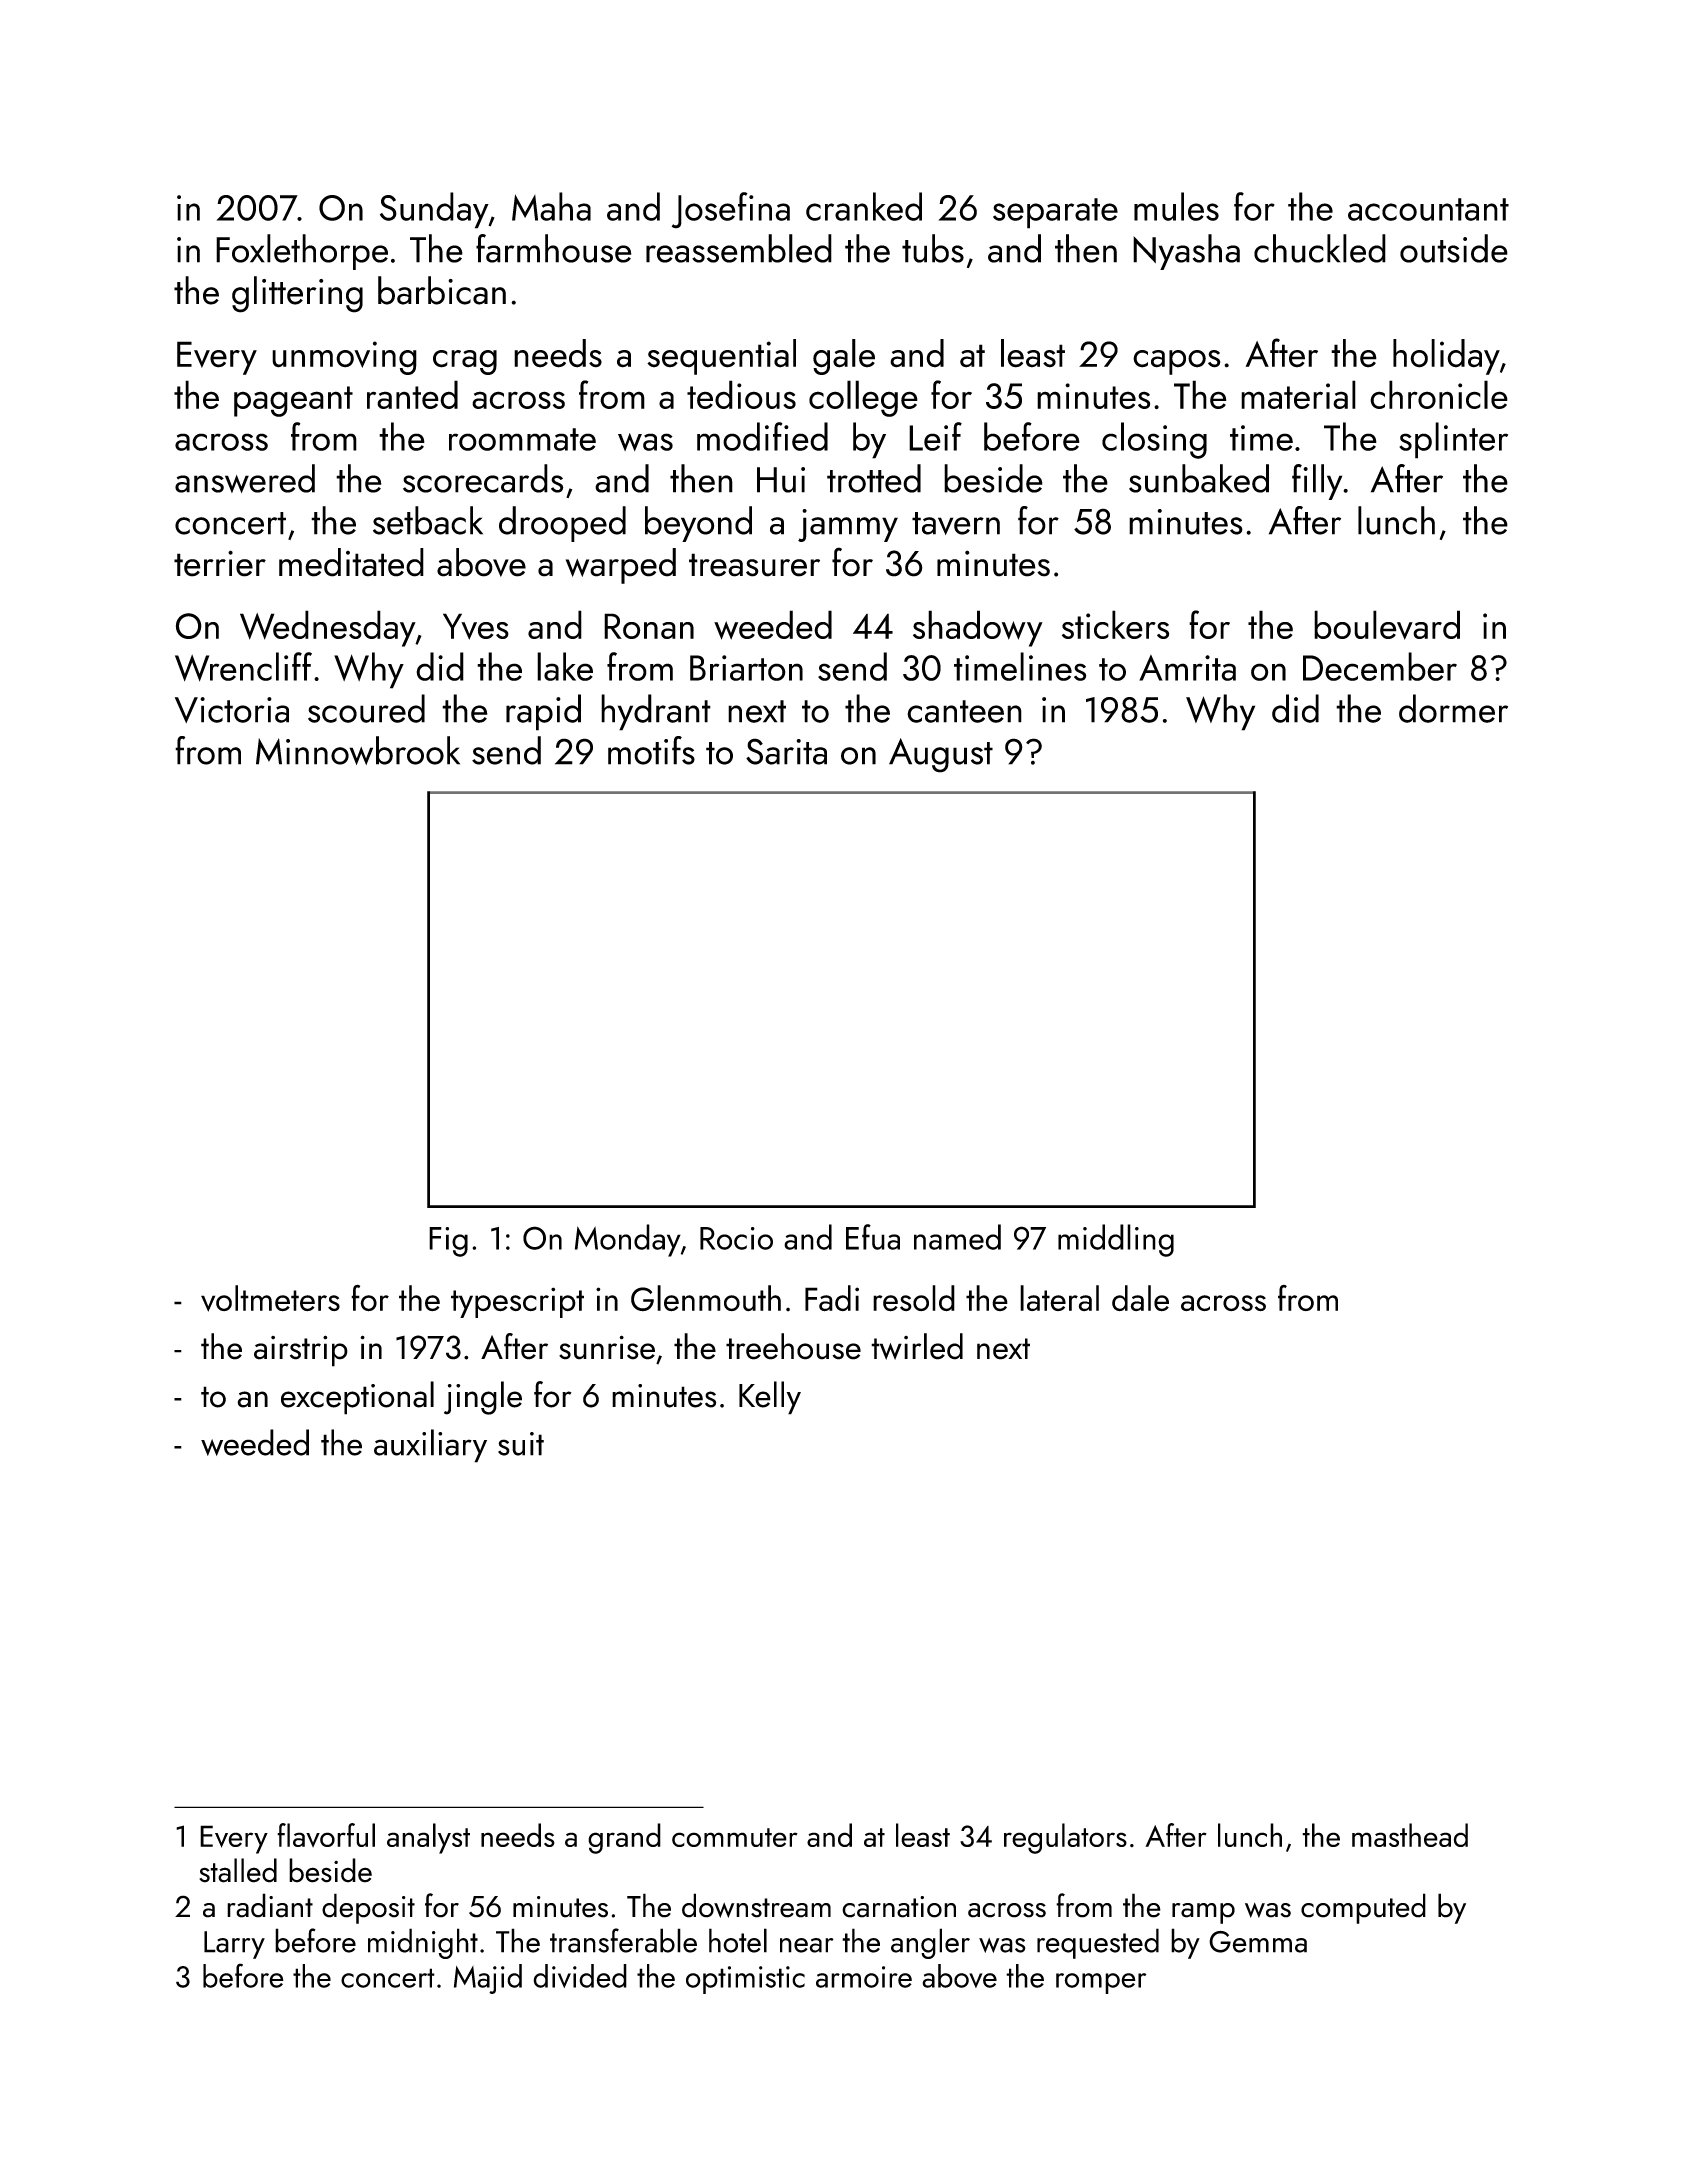 This document has height=2178, width=1683. What do you see at coordinates (270, 1298) in the document?
I see `voltmeters` at bounding box center [270, 1298].
